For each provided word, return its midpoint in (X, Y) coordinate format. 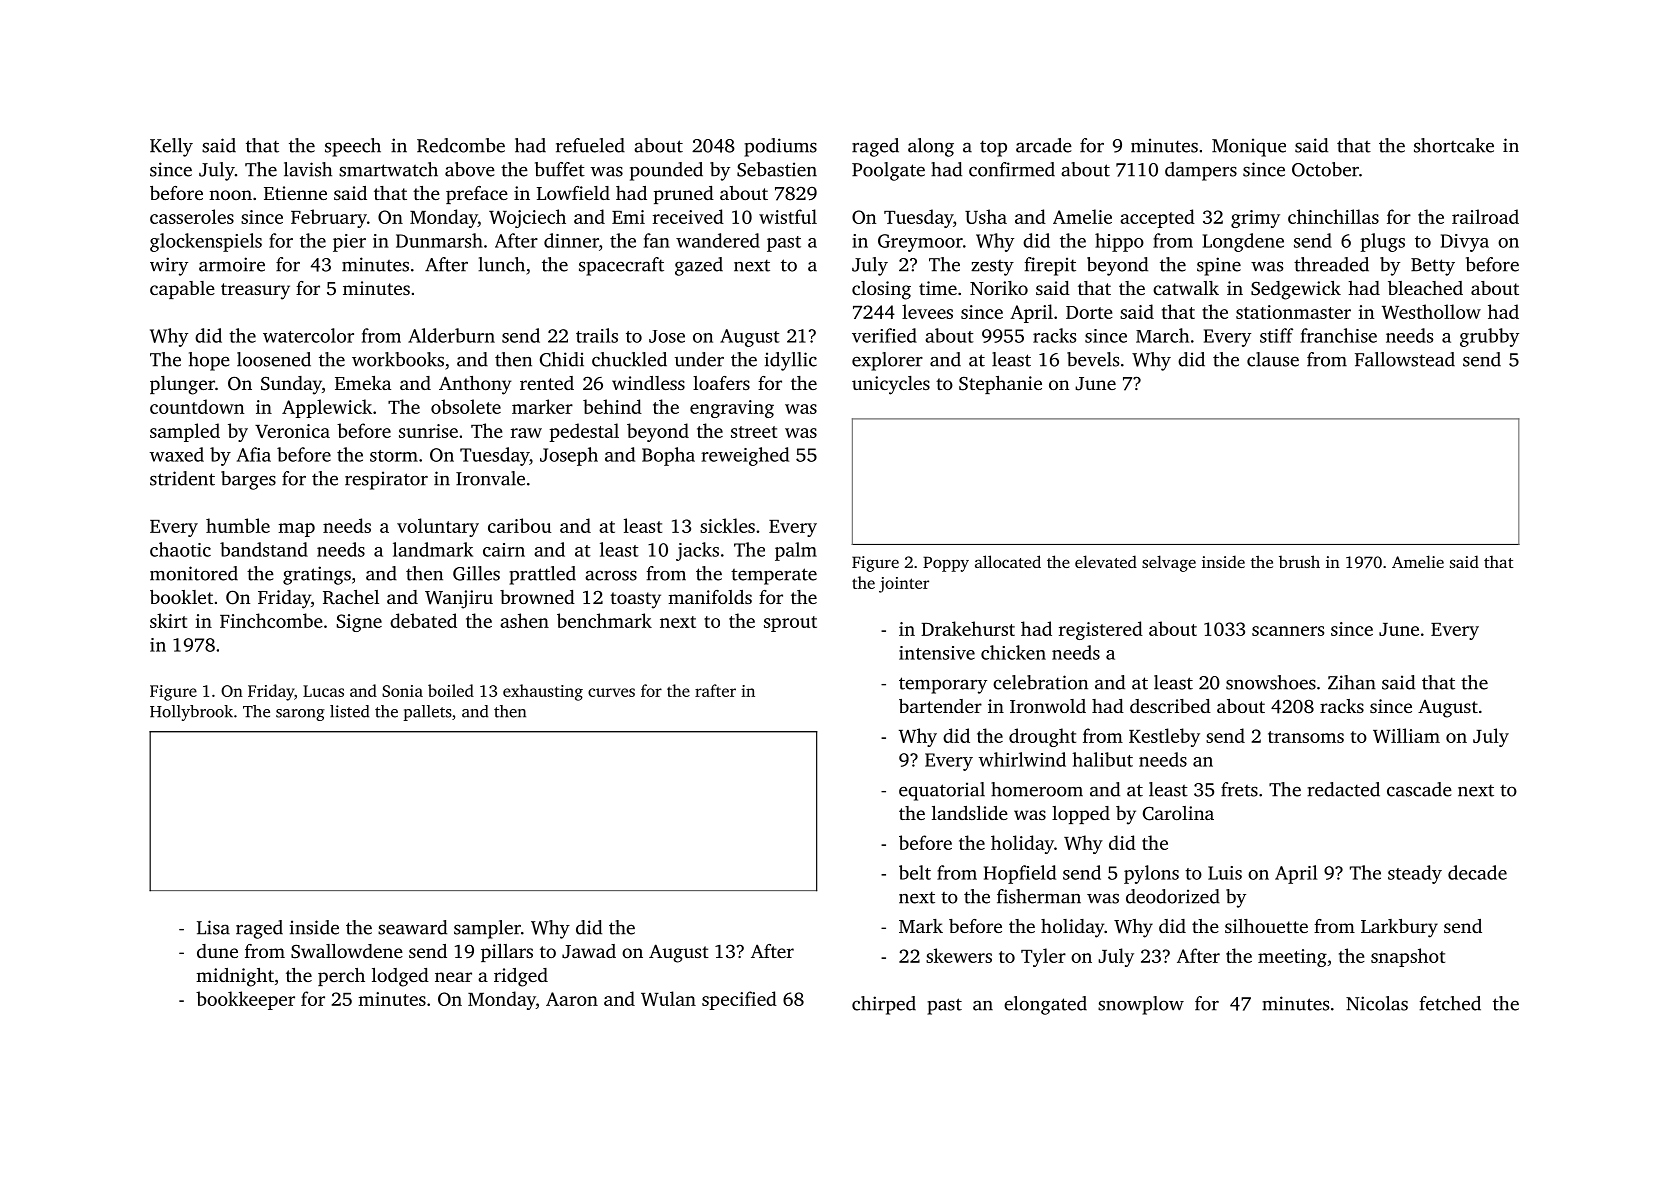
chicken (1013, 652)
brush (1299, 561)
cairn (504, 550)
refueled (590, 145)
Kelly (171, 147)
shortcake (1454, 145)
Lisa (213, 927)
